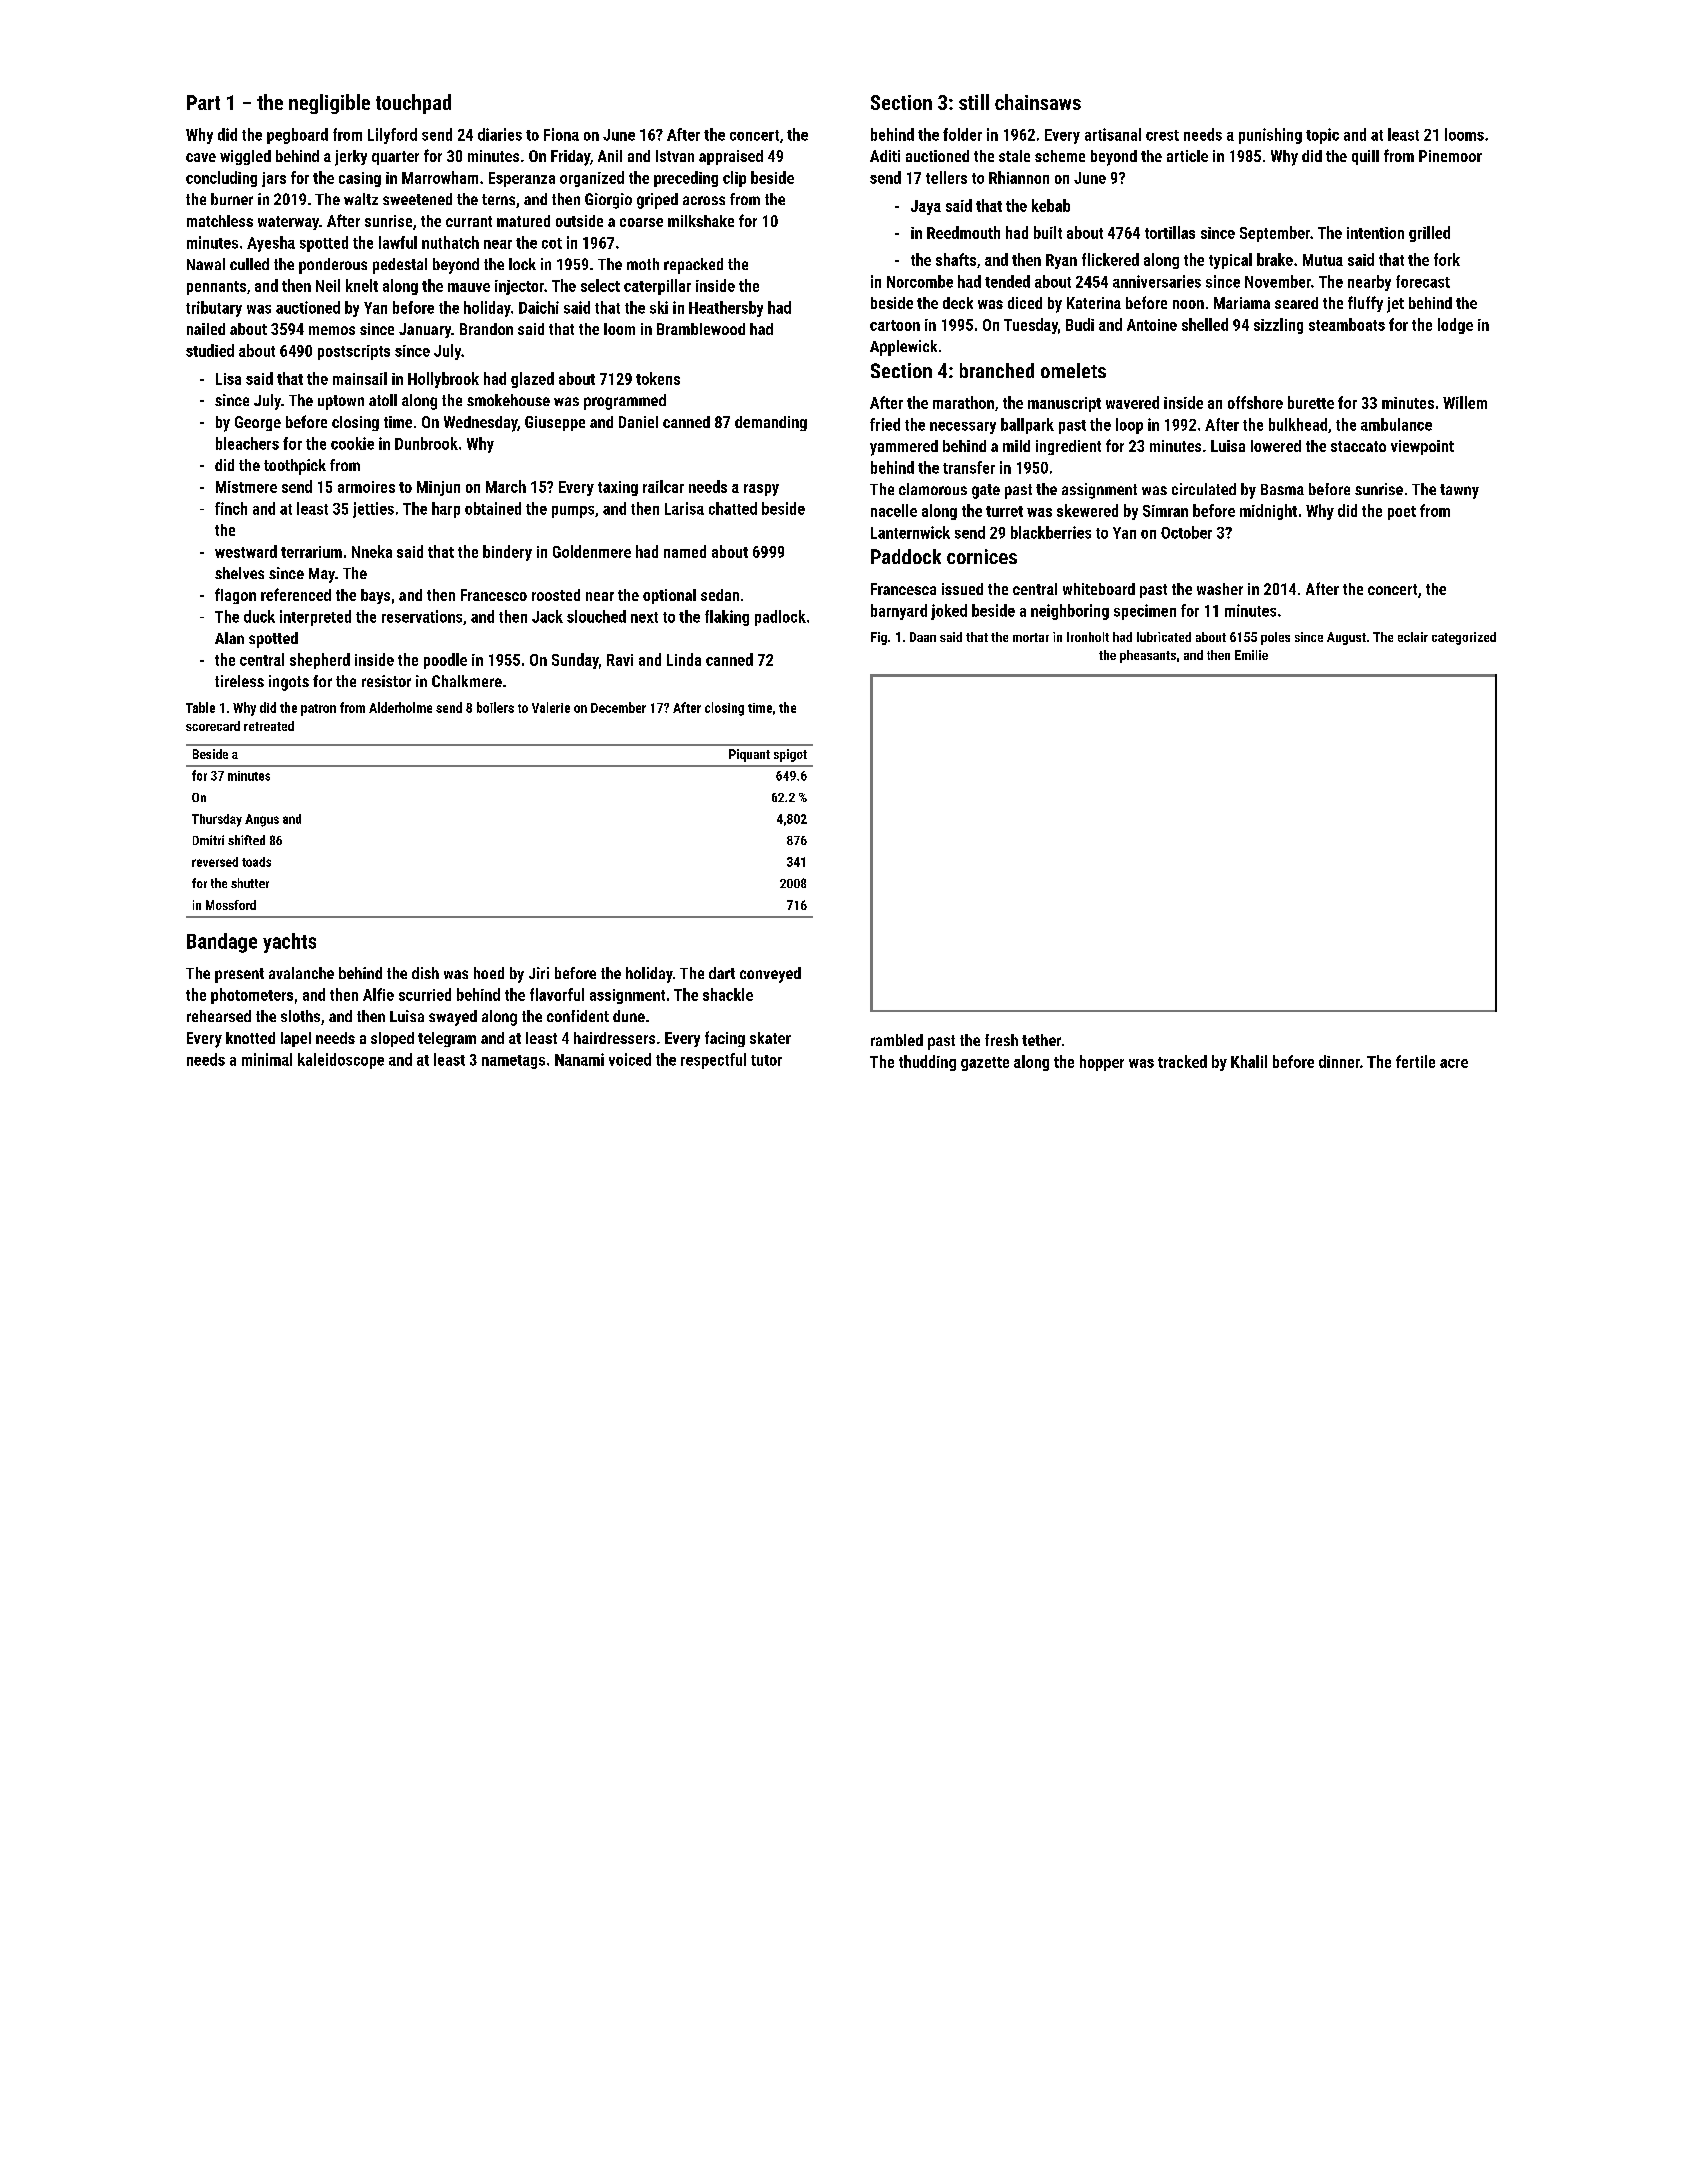 This page has width=1683, height=2178. I want to click on kaleidoscope, so click(341, 1061).
